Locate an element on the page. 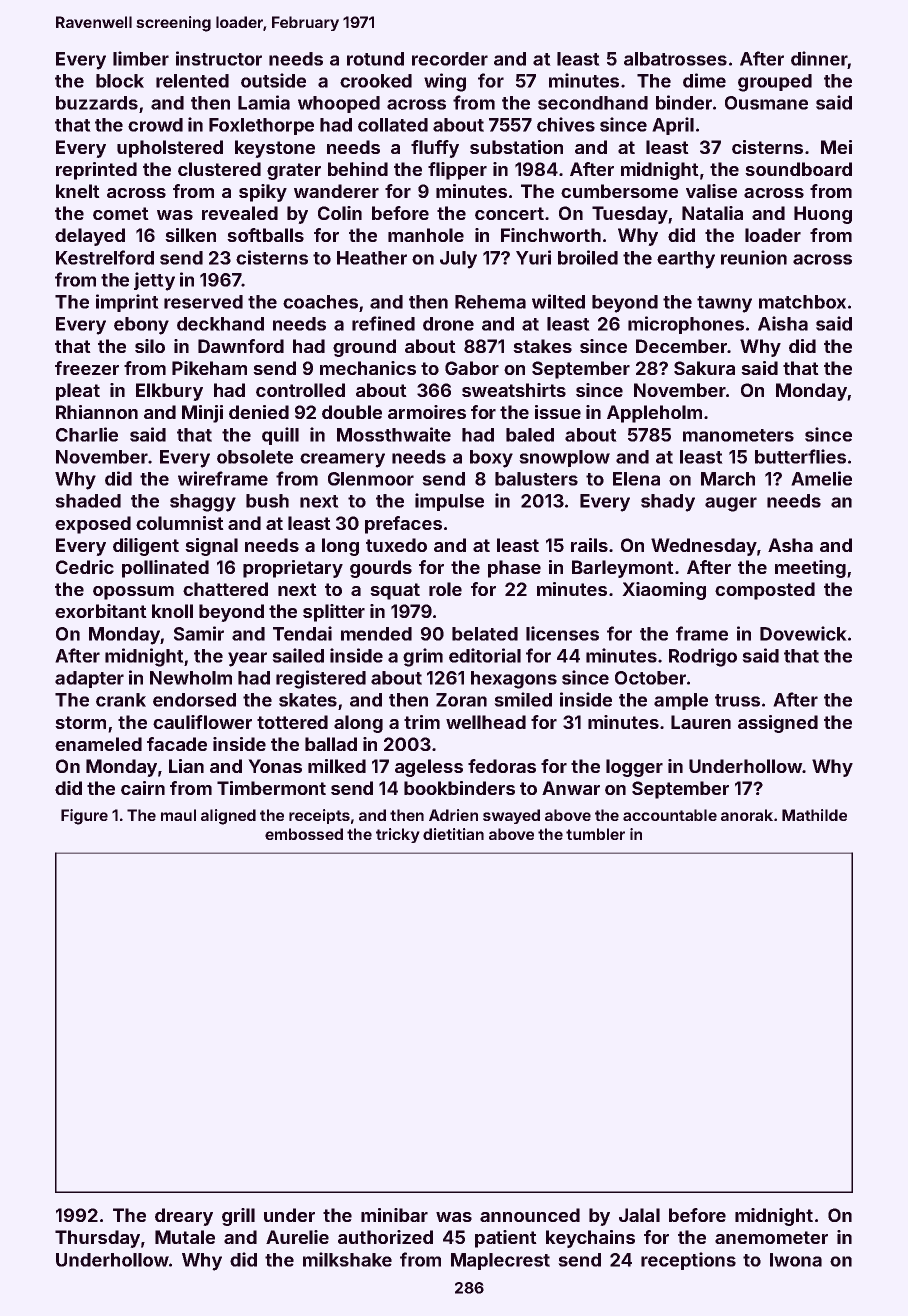 Image resolution: width=908 pixels, height=1316 pixels. whooped is located at coordinates (339, 104).
